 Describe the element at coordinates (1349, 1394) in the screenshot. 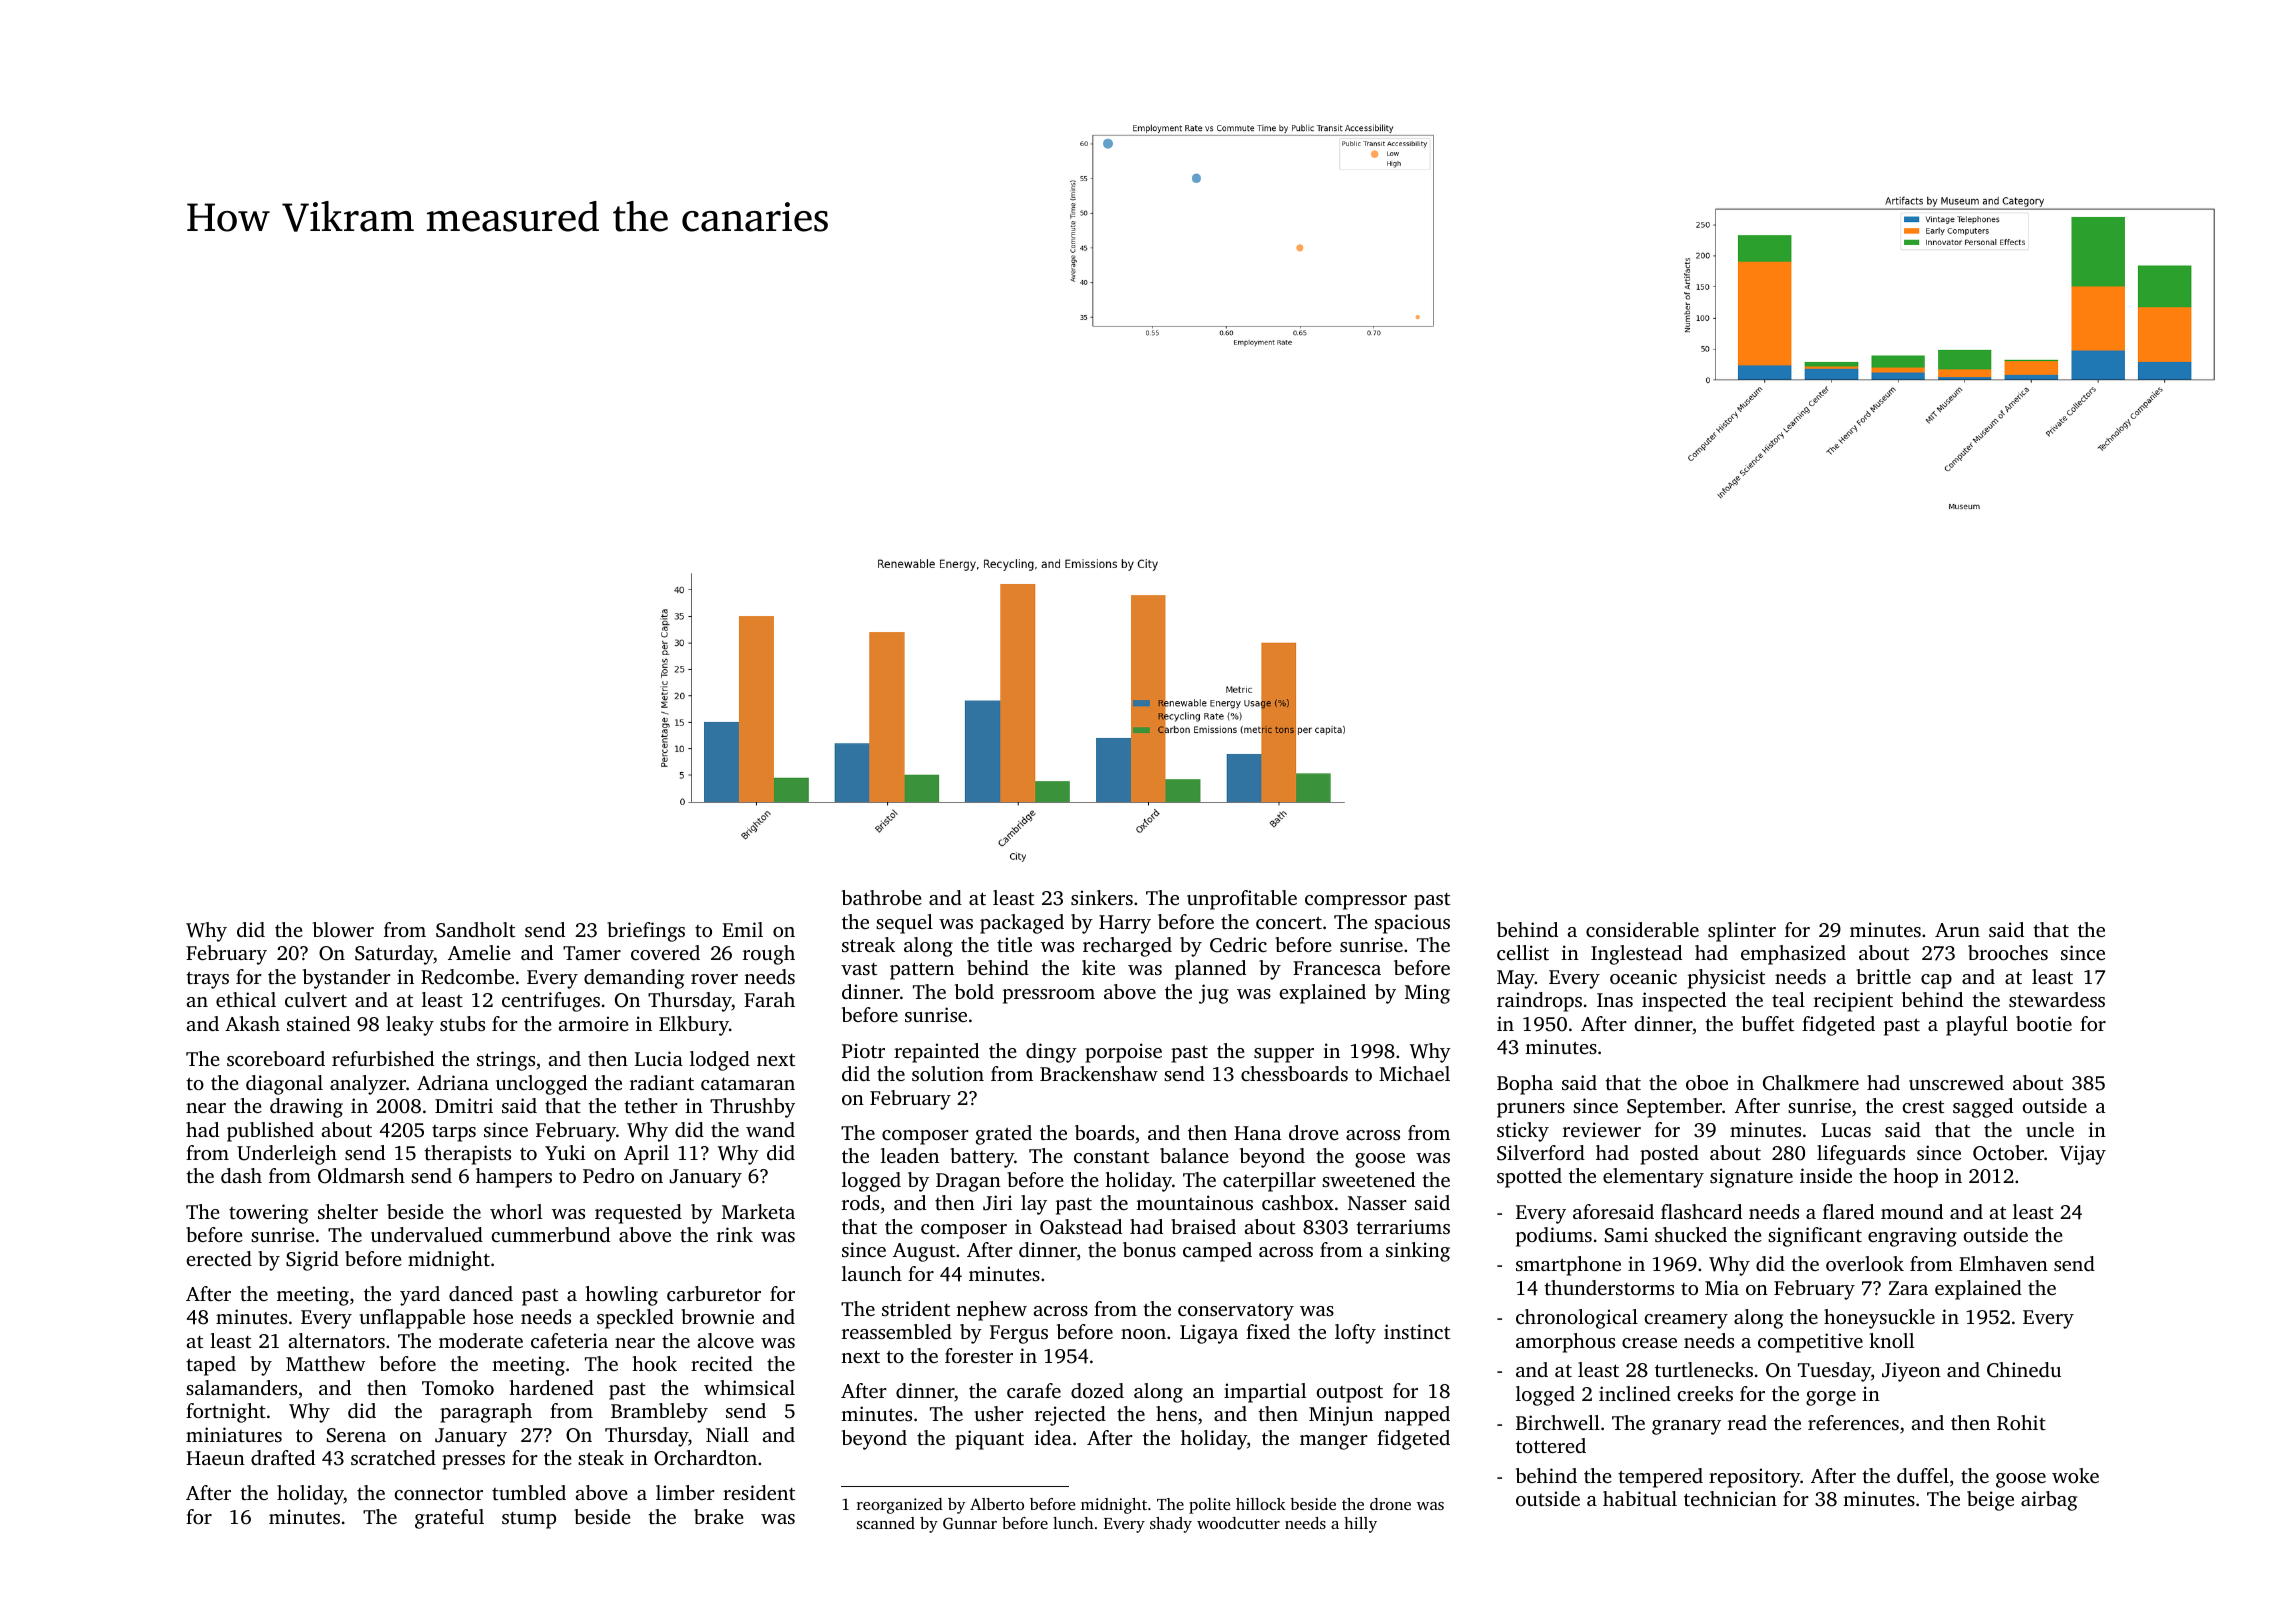

I see `outpost` at that location.
